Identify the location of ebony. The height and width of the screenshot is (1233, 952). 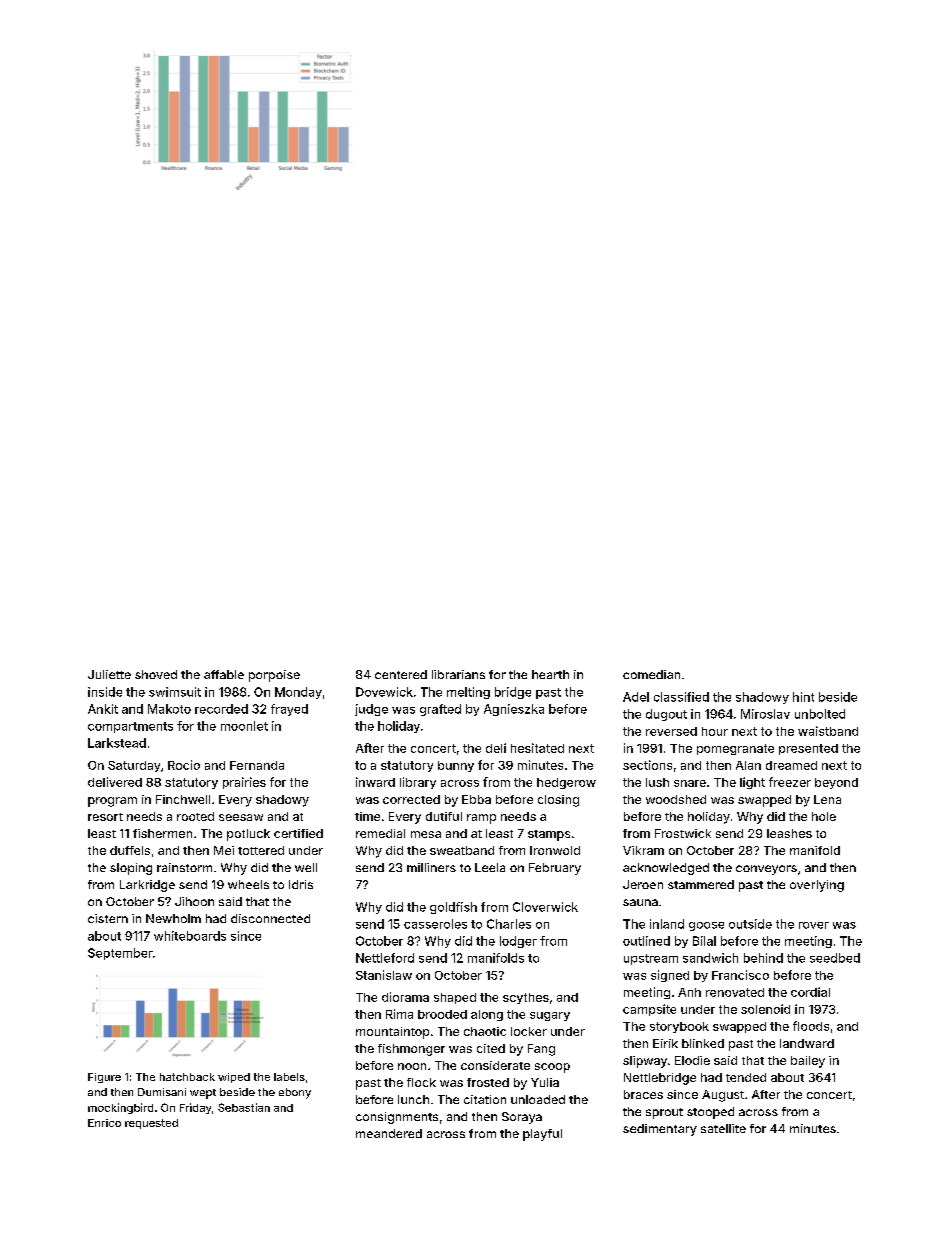
(295, 1093).
